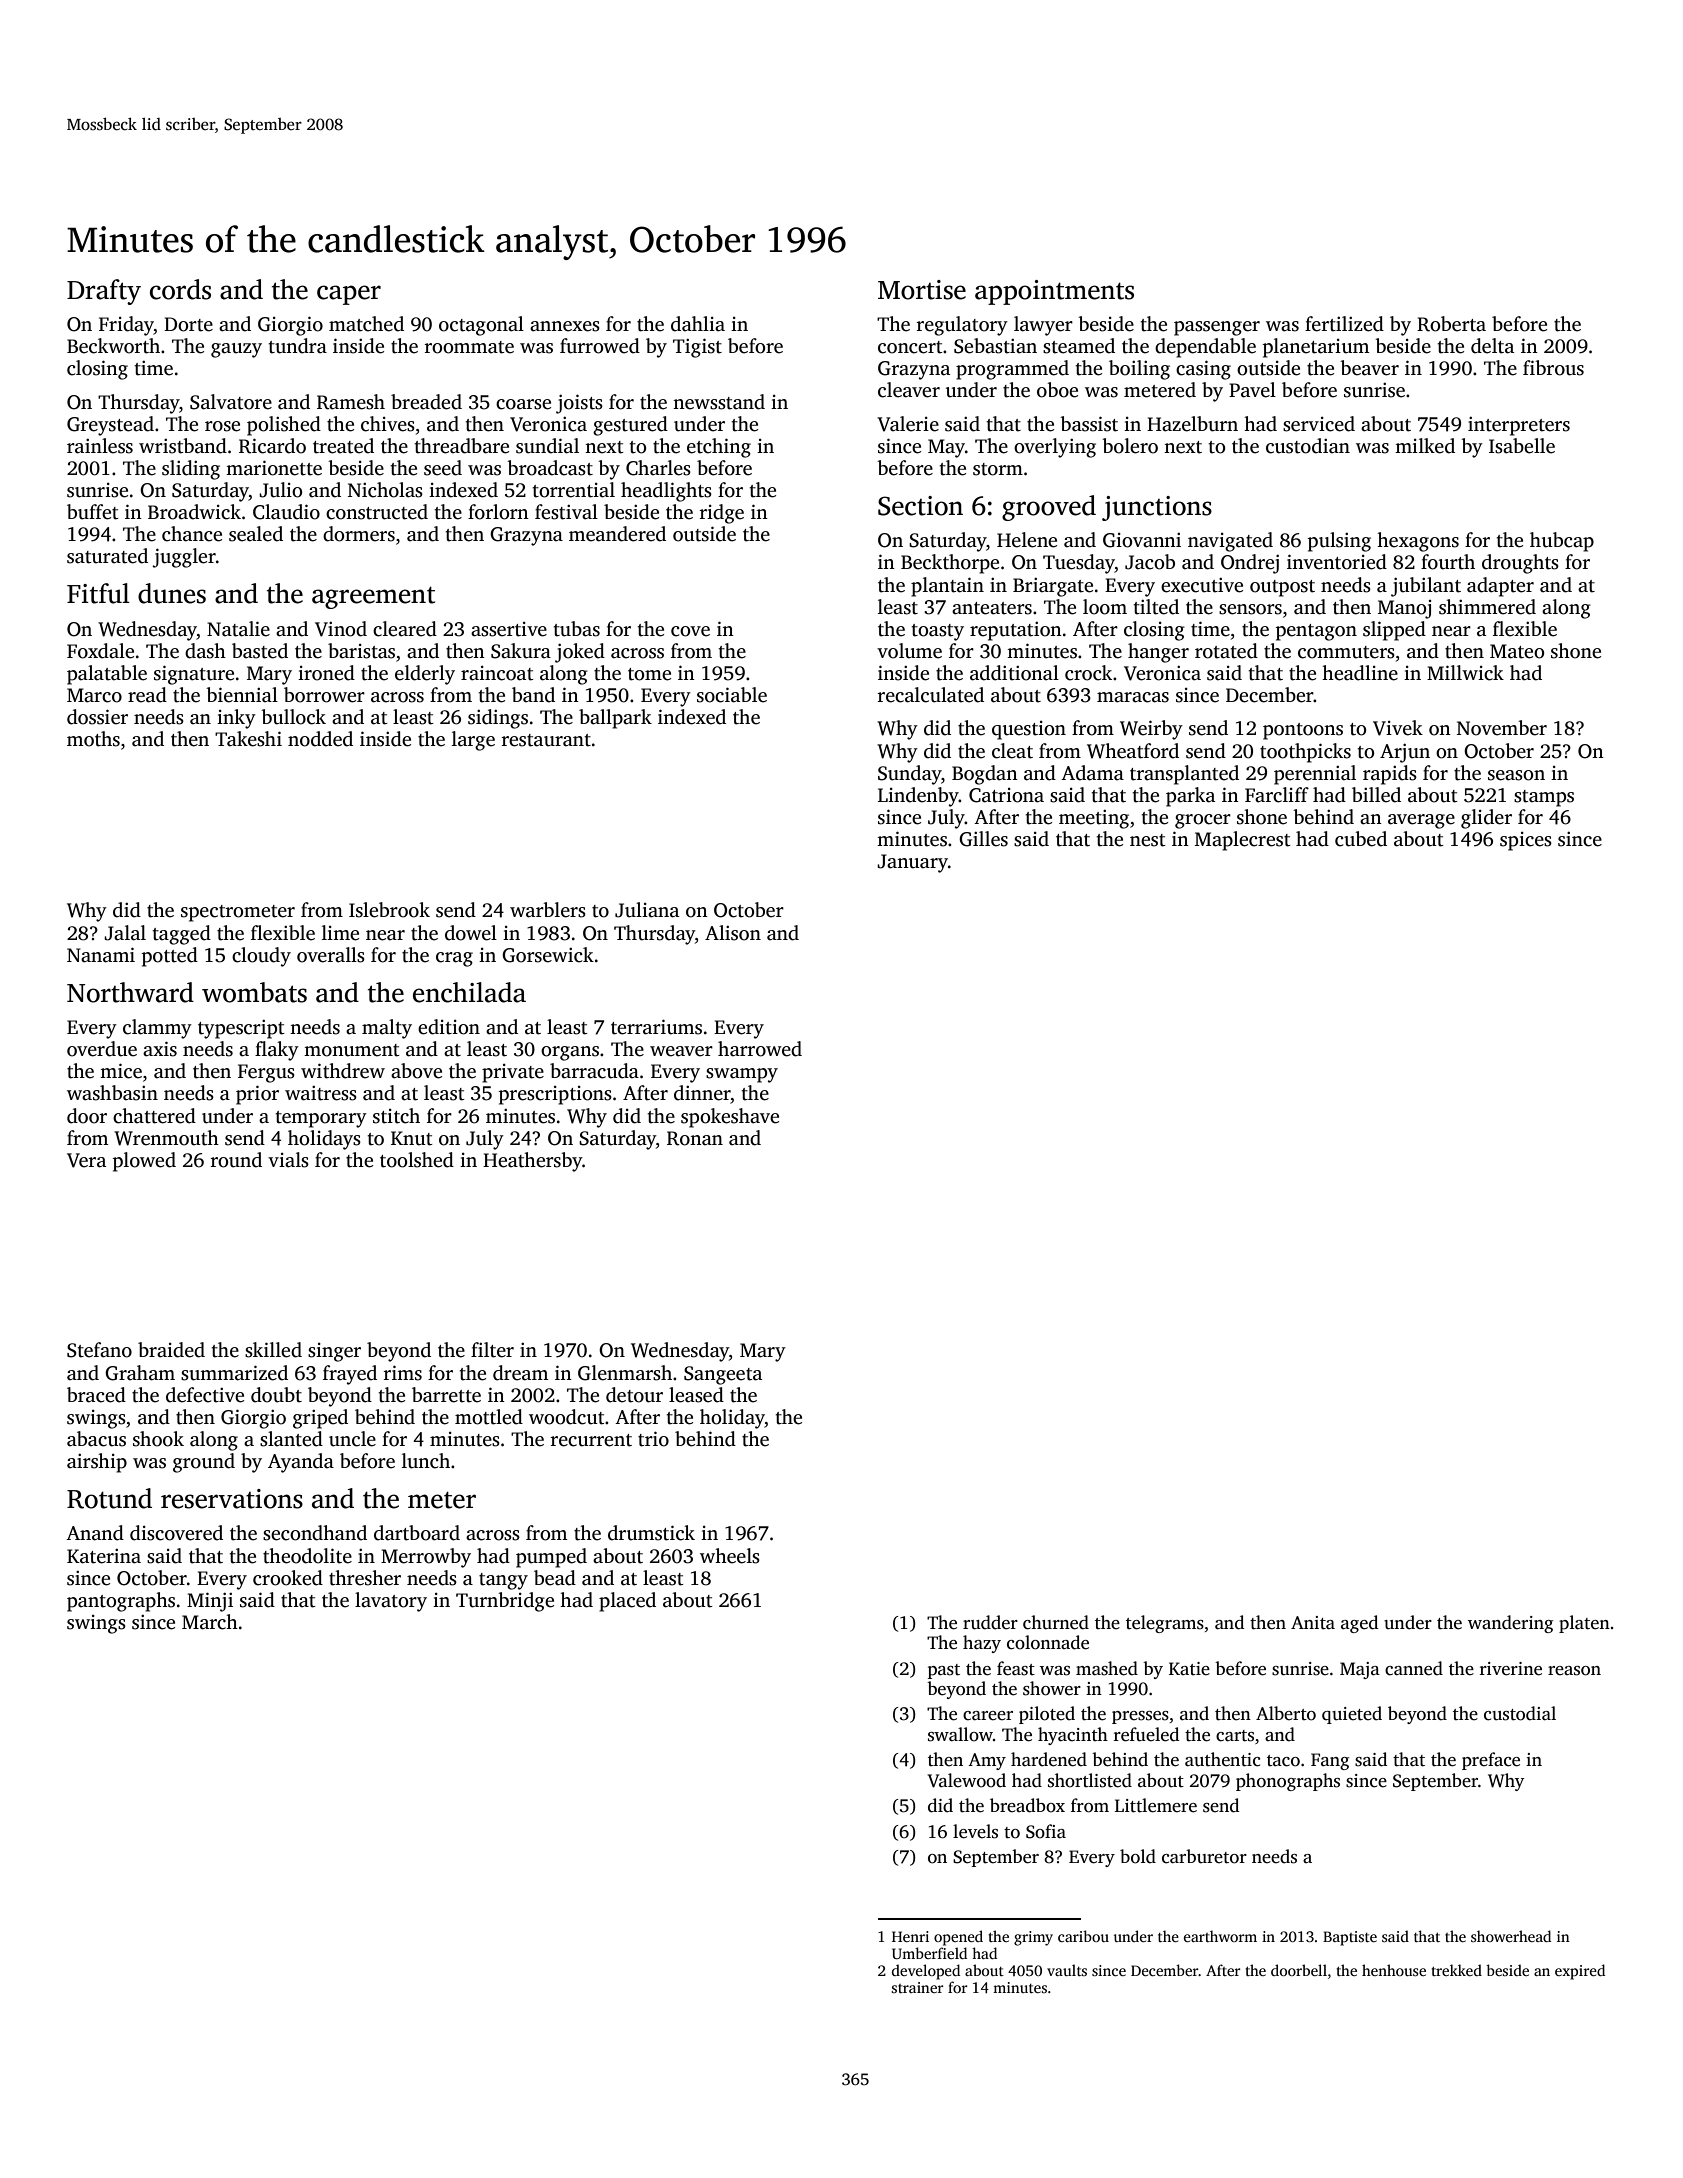 The height and width of the page is (2178, 1683). I want to click on vaults, so click(1067, 1970).
